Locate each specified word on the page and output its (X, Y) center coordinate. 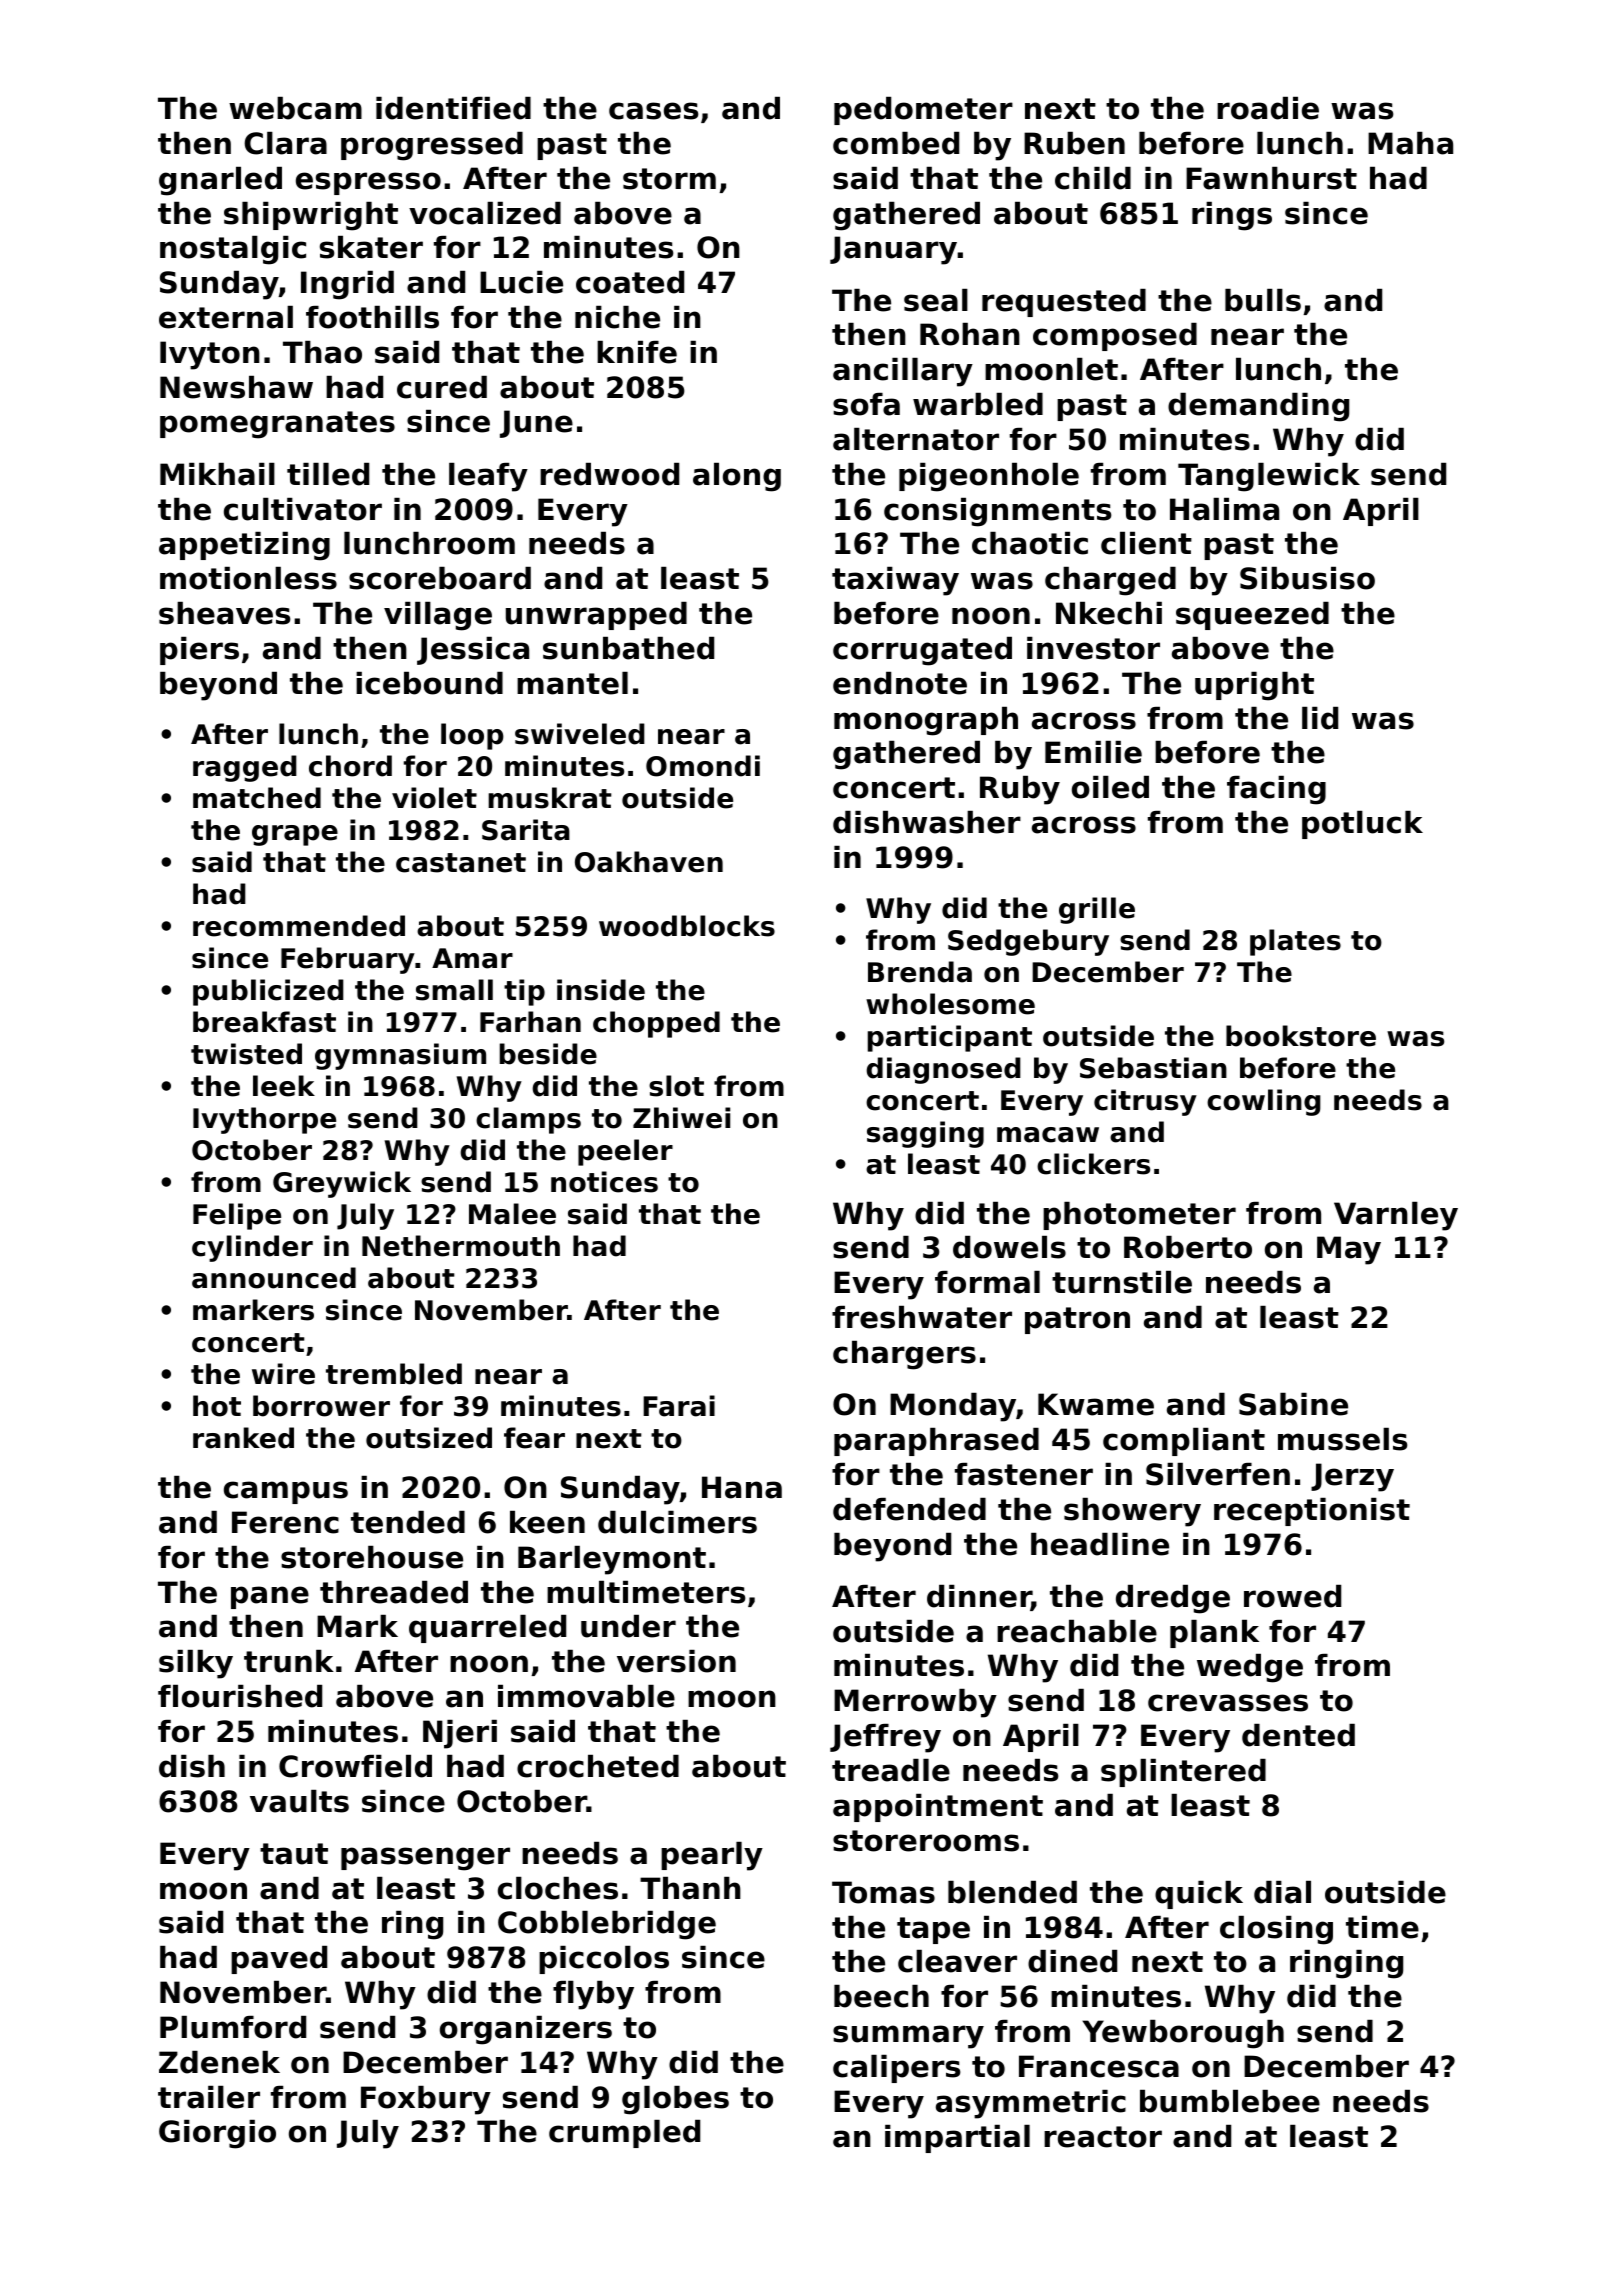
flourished (240, 1696)
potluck (1362, 825)
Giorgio (217, 2134)
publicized (268, 992)
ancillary (903, 372)
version (676, 1661)
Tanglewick (1269, 477)
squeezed (1252, 616)
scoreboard (440, 578)
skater (371, 247)
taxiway (895, 581)
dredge (1173, 1599)
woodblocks (687, 926)
